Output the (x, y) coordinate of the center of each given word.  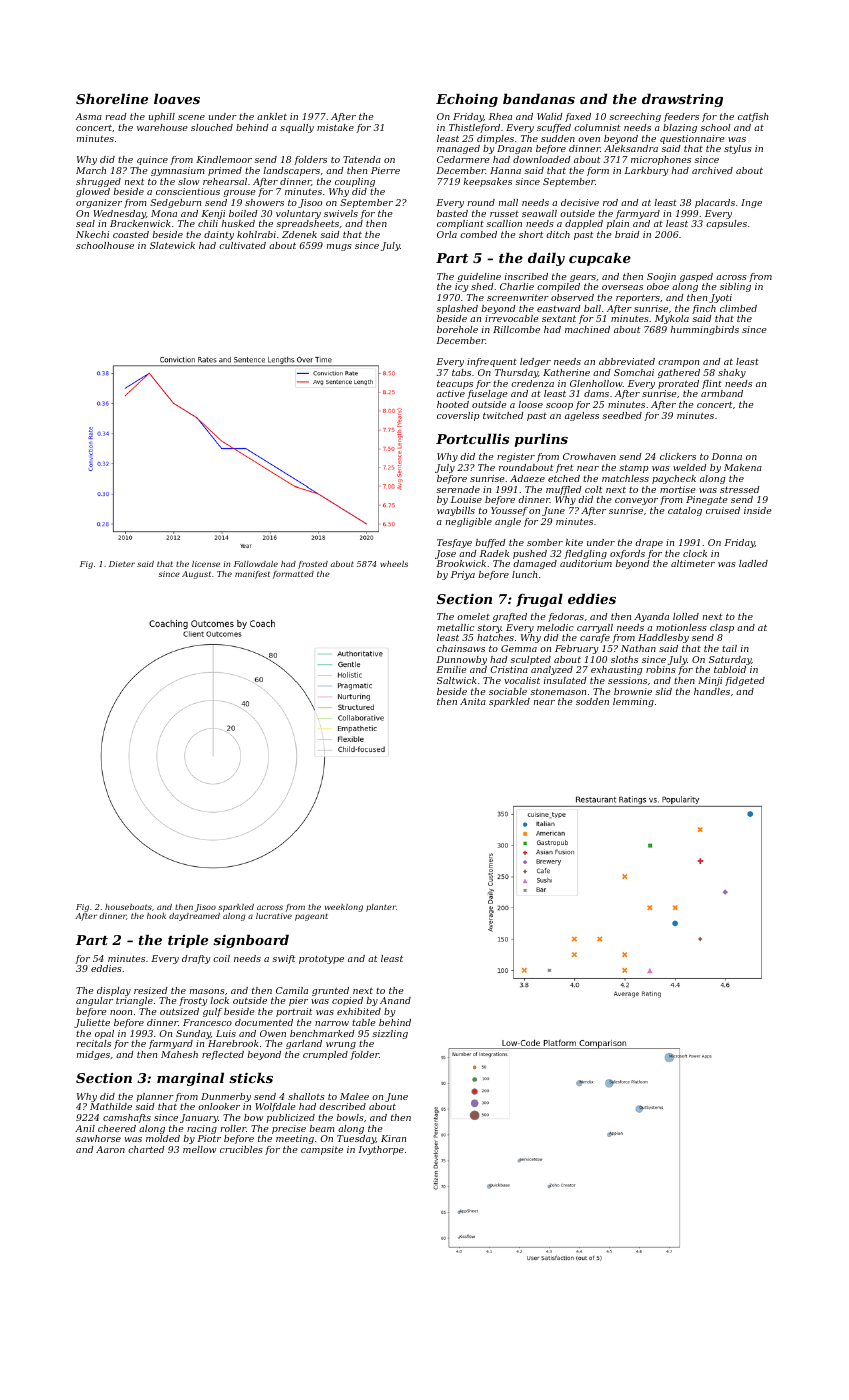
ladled (753, 563)
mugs (339, 247)
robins (661, 669)
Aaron (110, 1149)
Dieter (122, 564)
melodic (555, 627)
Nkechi (92, 234)
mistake (335, 127)
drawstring (682, 100)
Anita (473, 701)
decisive (580, 202)
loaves (177, 98)
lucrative (274, 916)
